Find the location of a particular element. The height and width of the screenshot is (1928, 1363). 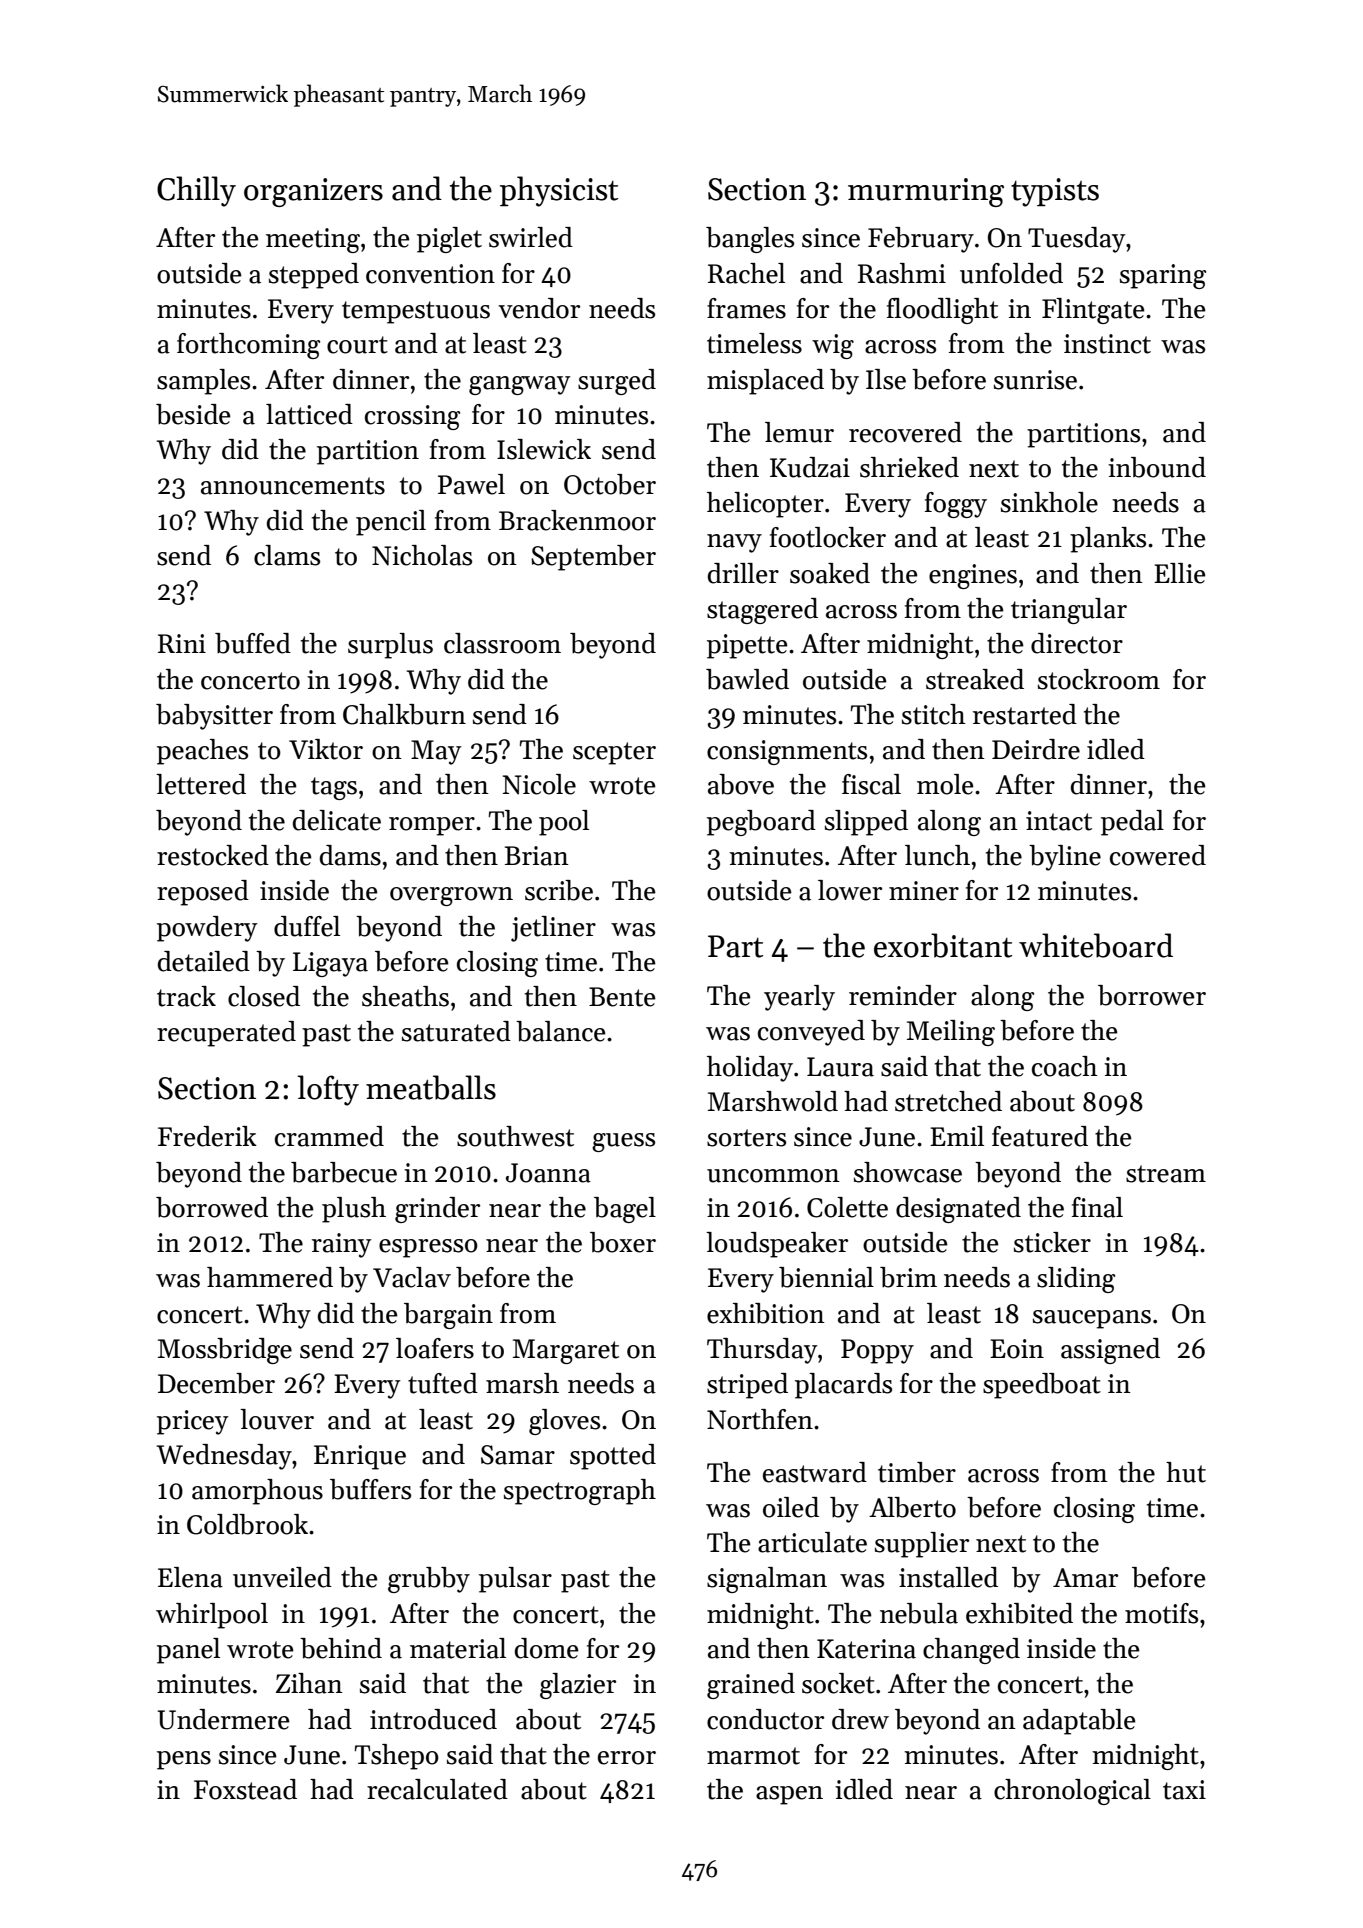

cowered is located at coordinates (1158, 855).
